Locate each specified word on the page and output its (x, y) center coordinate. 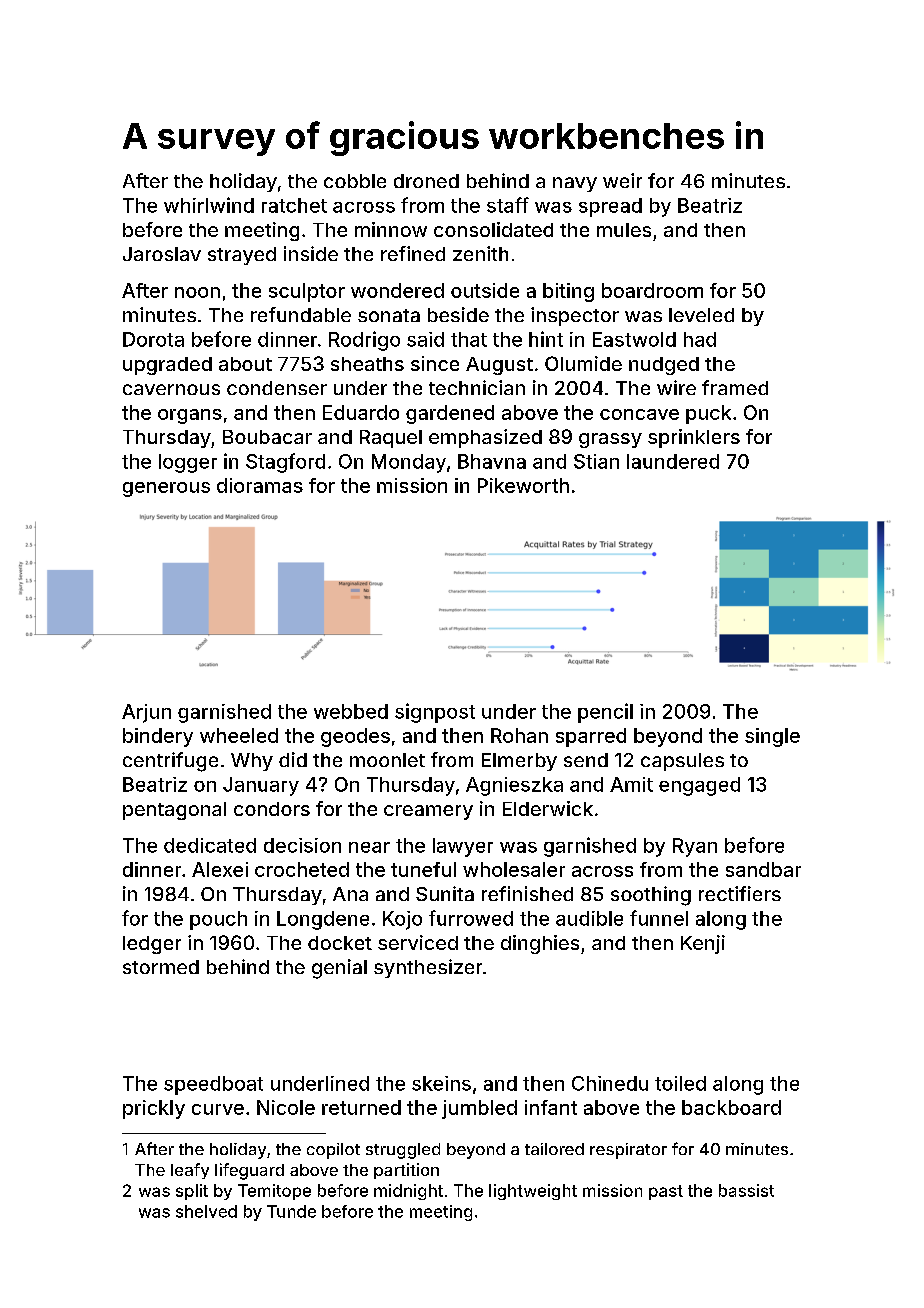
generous (166, 489)
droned (426, 181)
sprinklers (694, 438)
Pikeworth (523, 485)
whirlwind (209, 205)
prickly (154, 1109)
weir (622, 180)
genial (339, 969)
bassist (746, 1190)
